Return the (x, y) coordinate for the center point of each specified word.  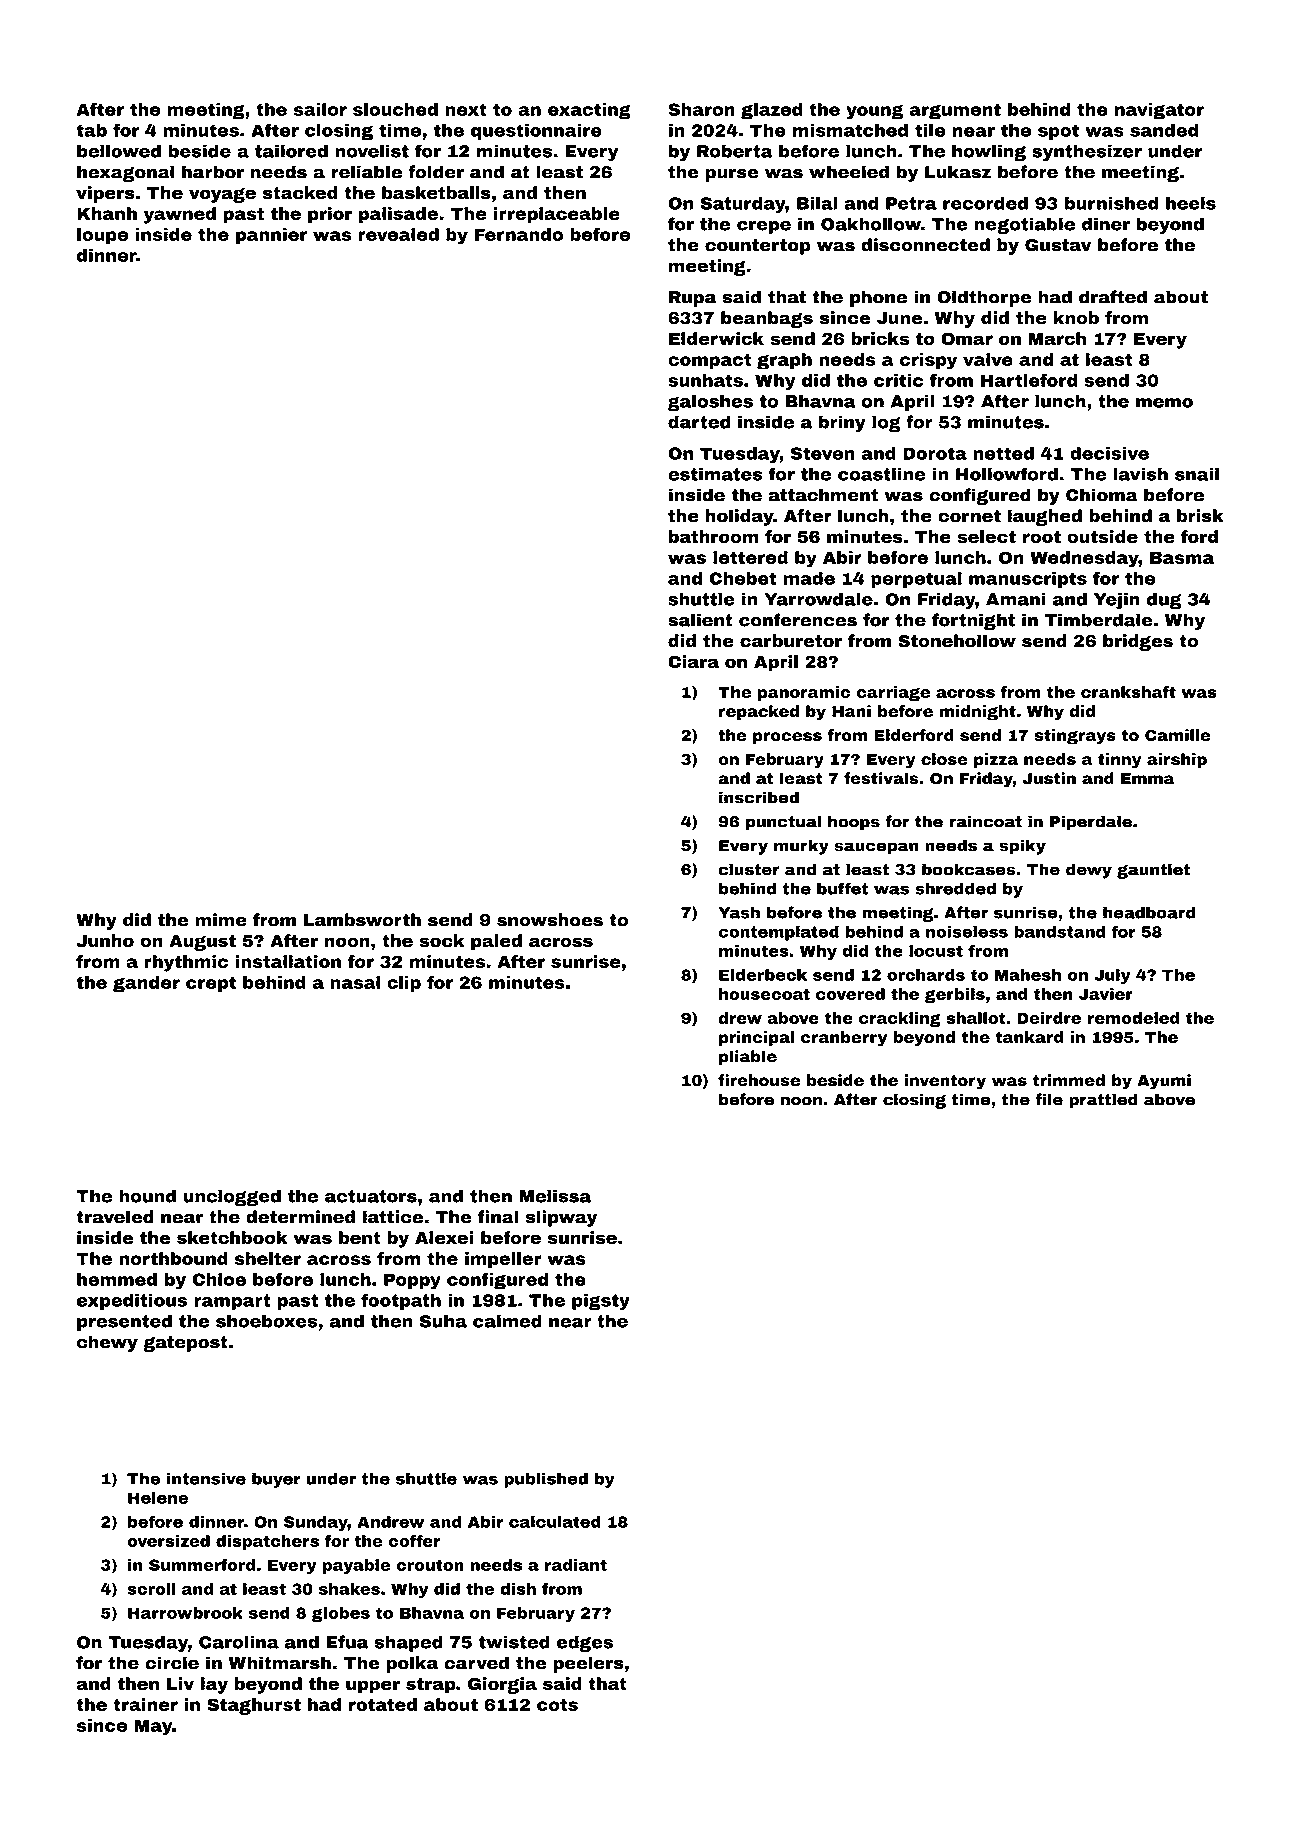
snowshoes (550, 920)
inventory (945, 1082)
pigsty (601, 1302)
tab (91, 130)
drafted (1113, 297)
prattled (1103, 1101)
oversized (168, 1541)
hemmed (117, 1279)
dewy (1089, 871)
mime (221, 920)
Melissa (555, 1196)
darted (699, 422)
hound (147, 1196)
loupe (102, 236)
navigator (1159, 111)
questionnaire (536, 132)
